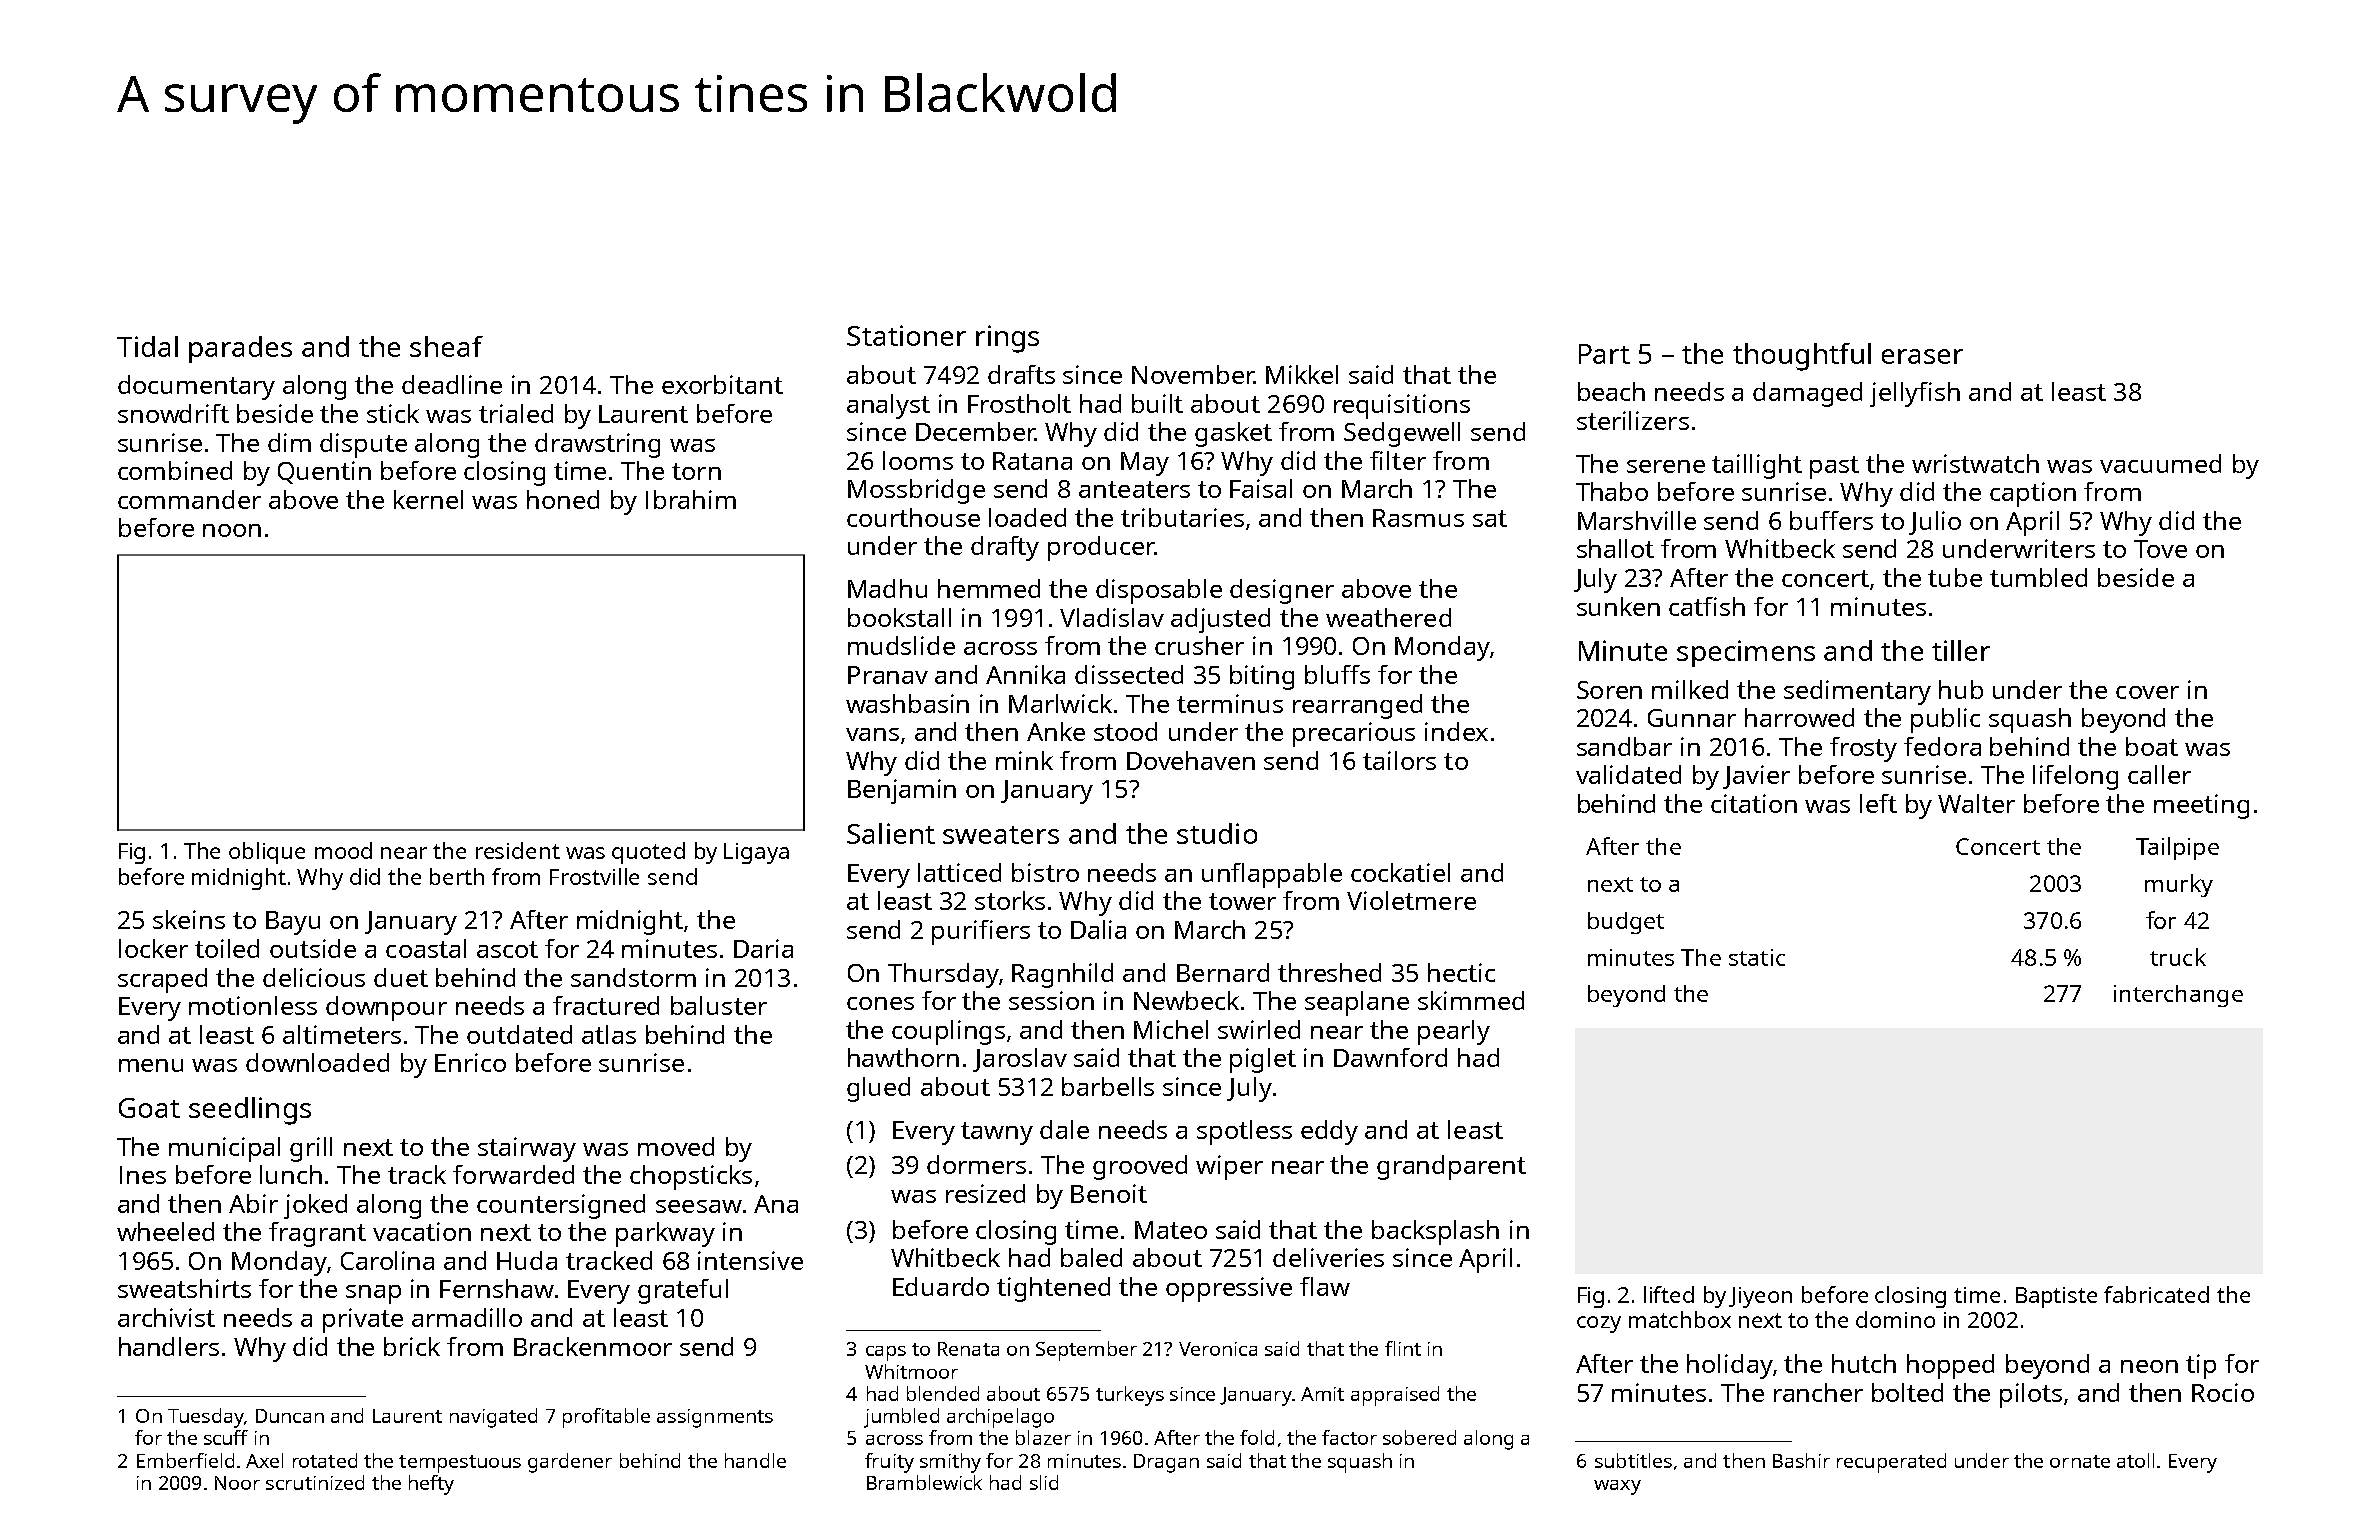  Describe the element at coordinates (1692, 718) in the screenshot. I see `Gunnar` at that location.
